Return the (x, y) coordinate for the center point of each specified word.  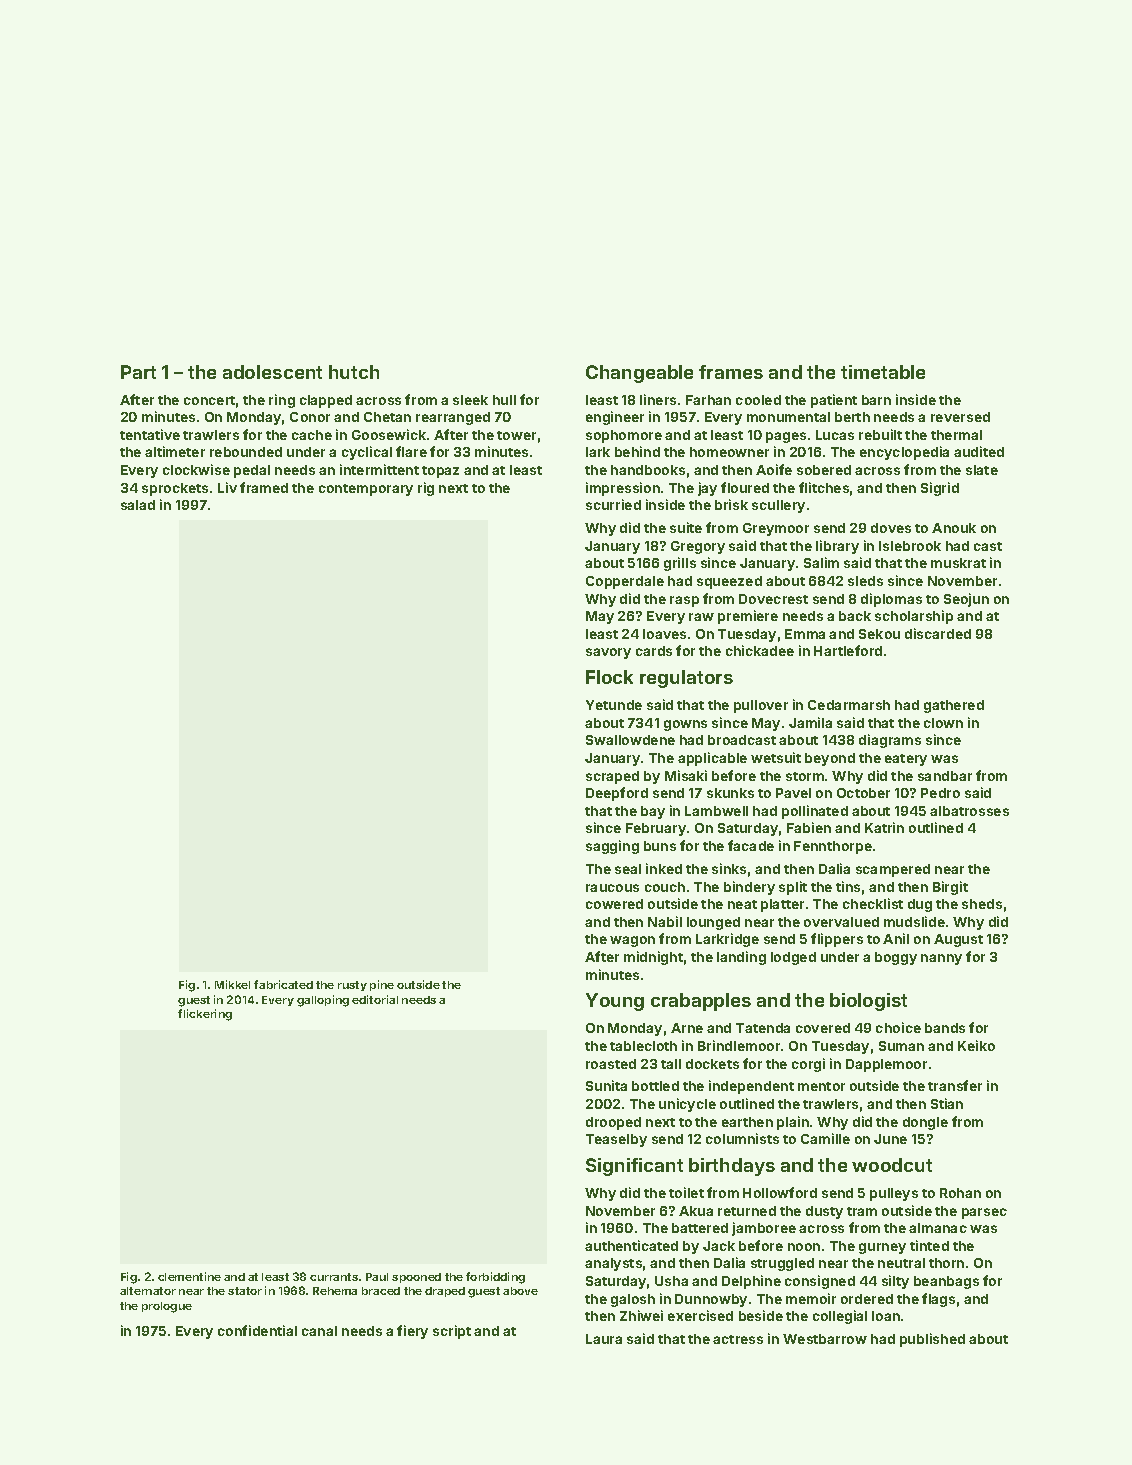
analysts (613, 1264)
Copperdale (625, 582)
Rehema (335, 1291)
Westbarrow (825, 1339)
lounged (713, 923)
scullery (778, 506)
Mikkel (232, 984)
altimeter (175, 451)
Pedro (940, 793)
